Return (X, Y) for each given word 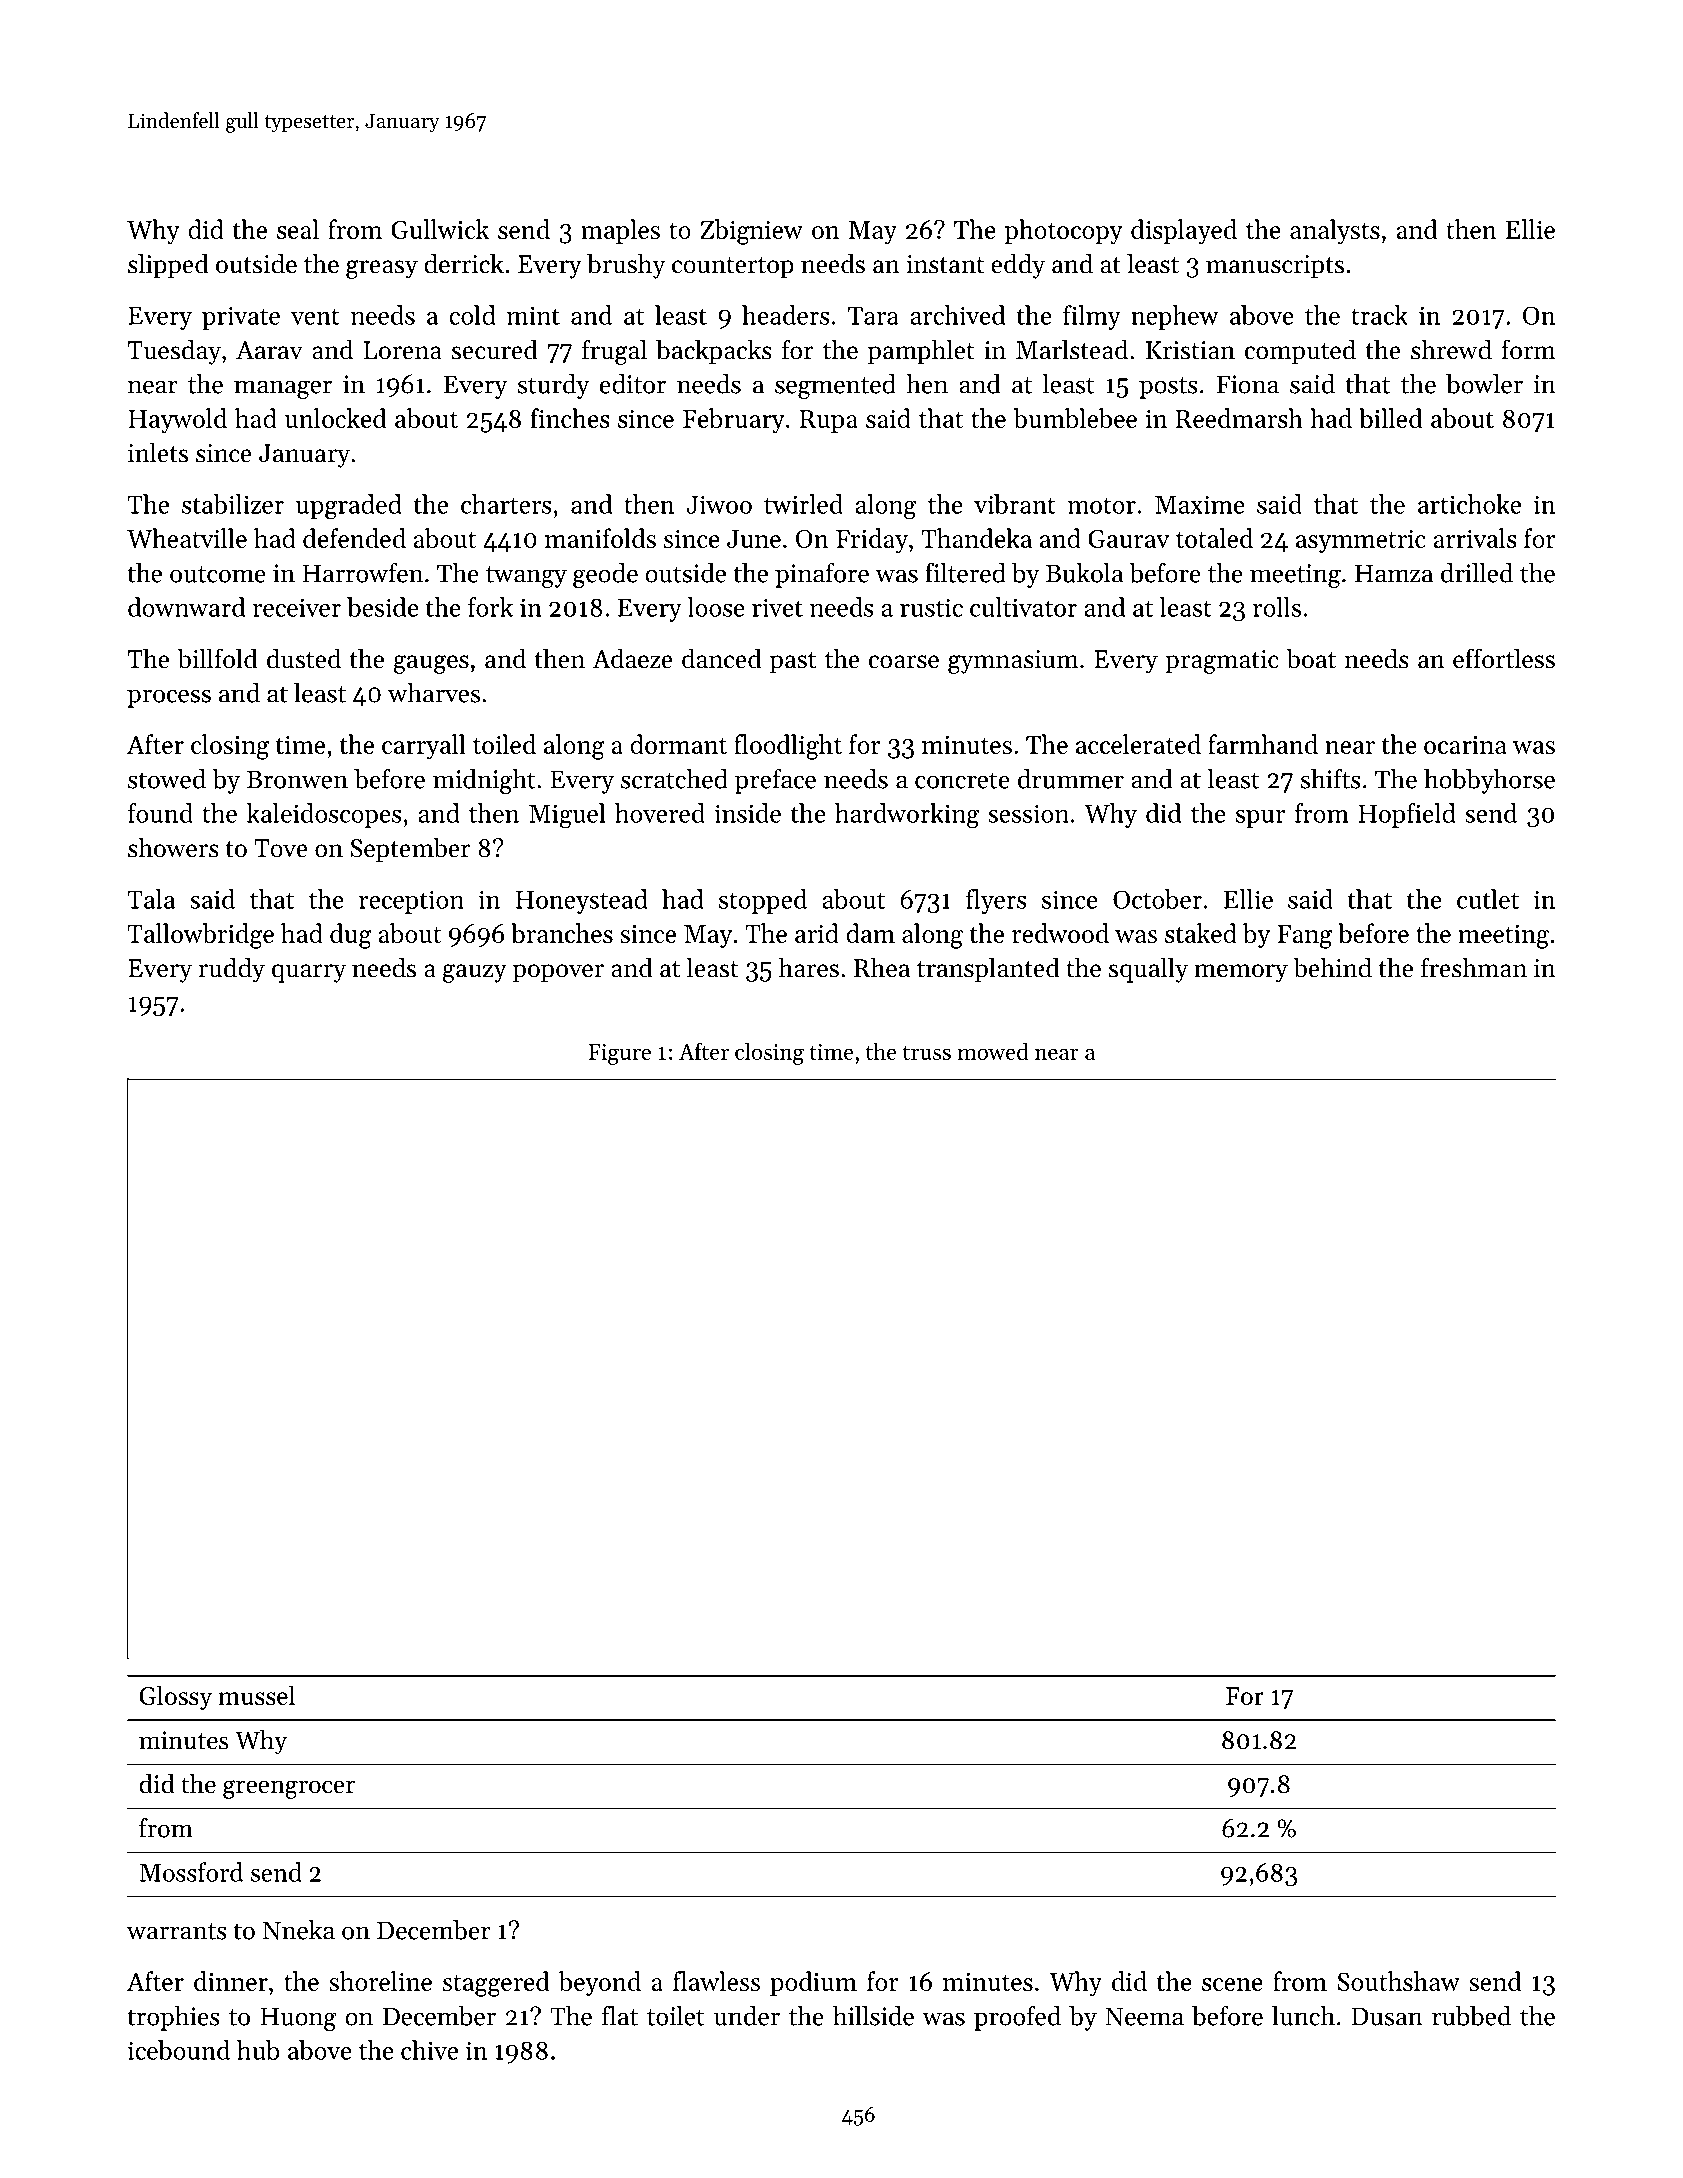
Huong (298, 2019)
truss (927, 1053)
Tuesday (174, 352)
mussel (256, 1695)
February (734, 421)
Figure (620, 1054)
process (169, 698)
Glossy (176, 1697)
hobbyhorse (1489, 781)
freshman (1474, 967)
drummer (1071, 779)
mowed (993, 1051)
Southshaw (1398, 1981)
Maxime (1200, 504)
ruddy (231, 970)
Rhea (882, 967)
